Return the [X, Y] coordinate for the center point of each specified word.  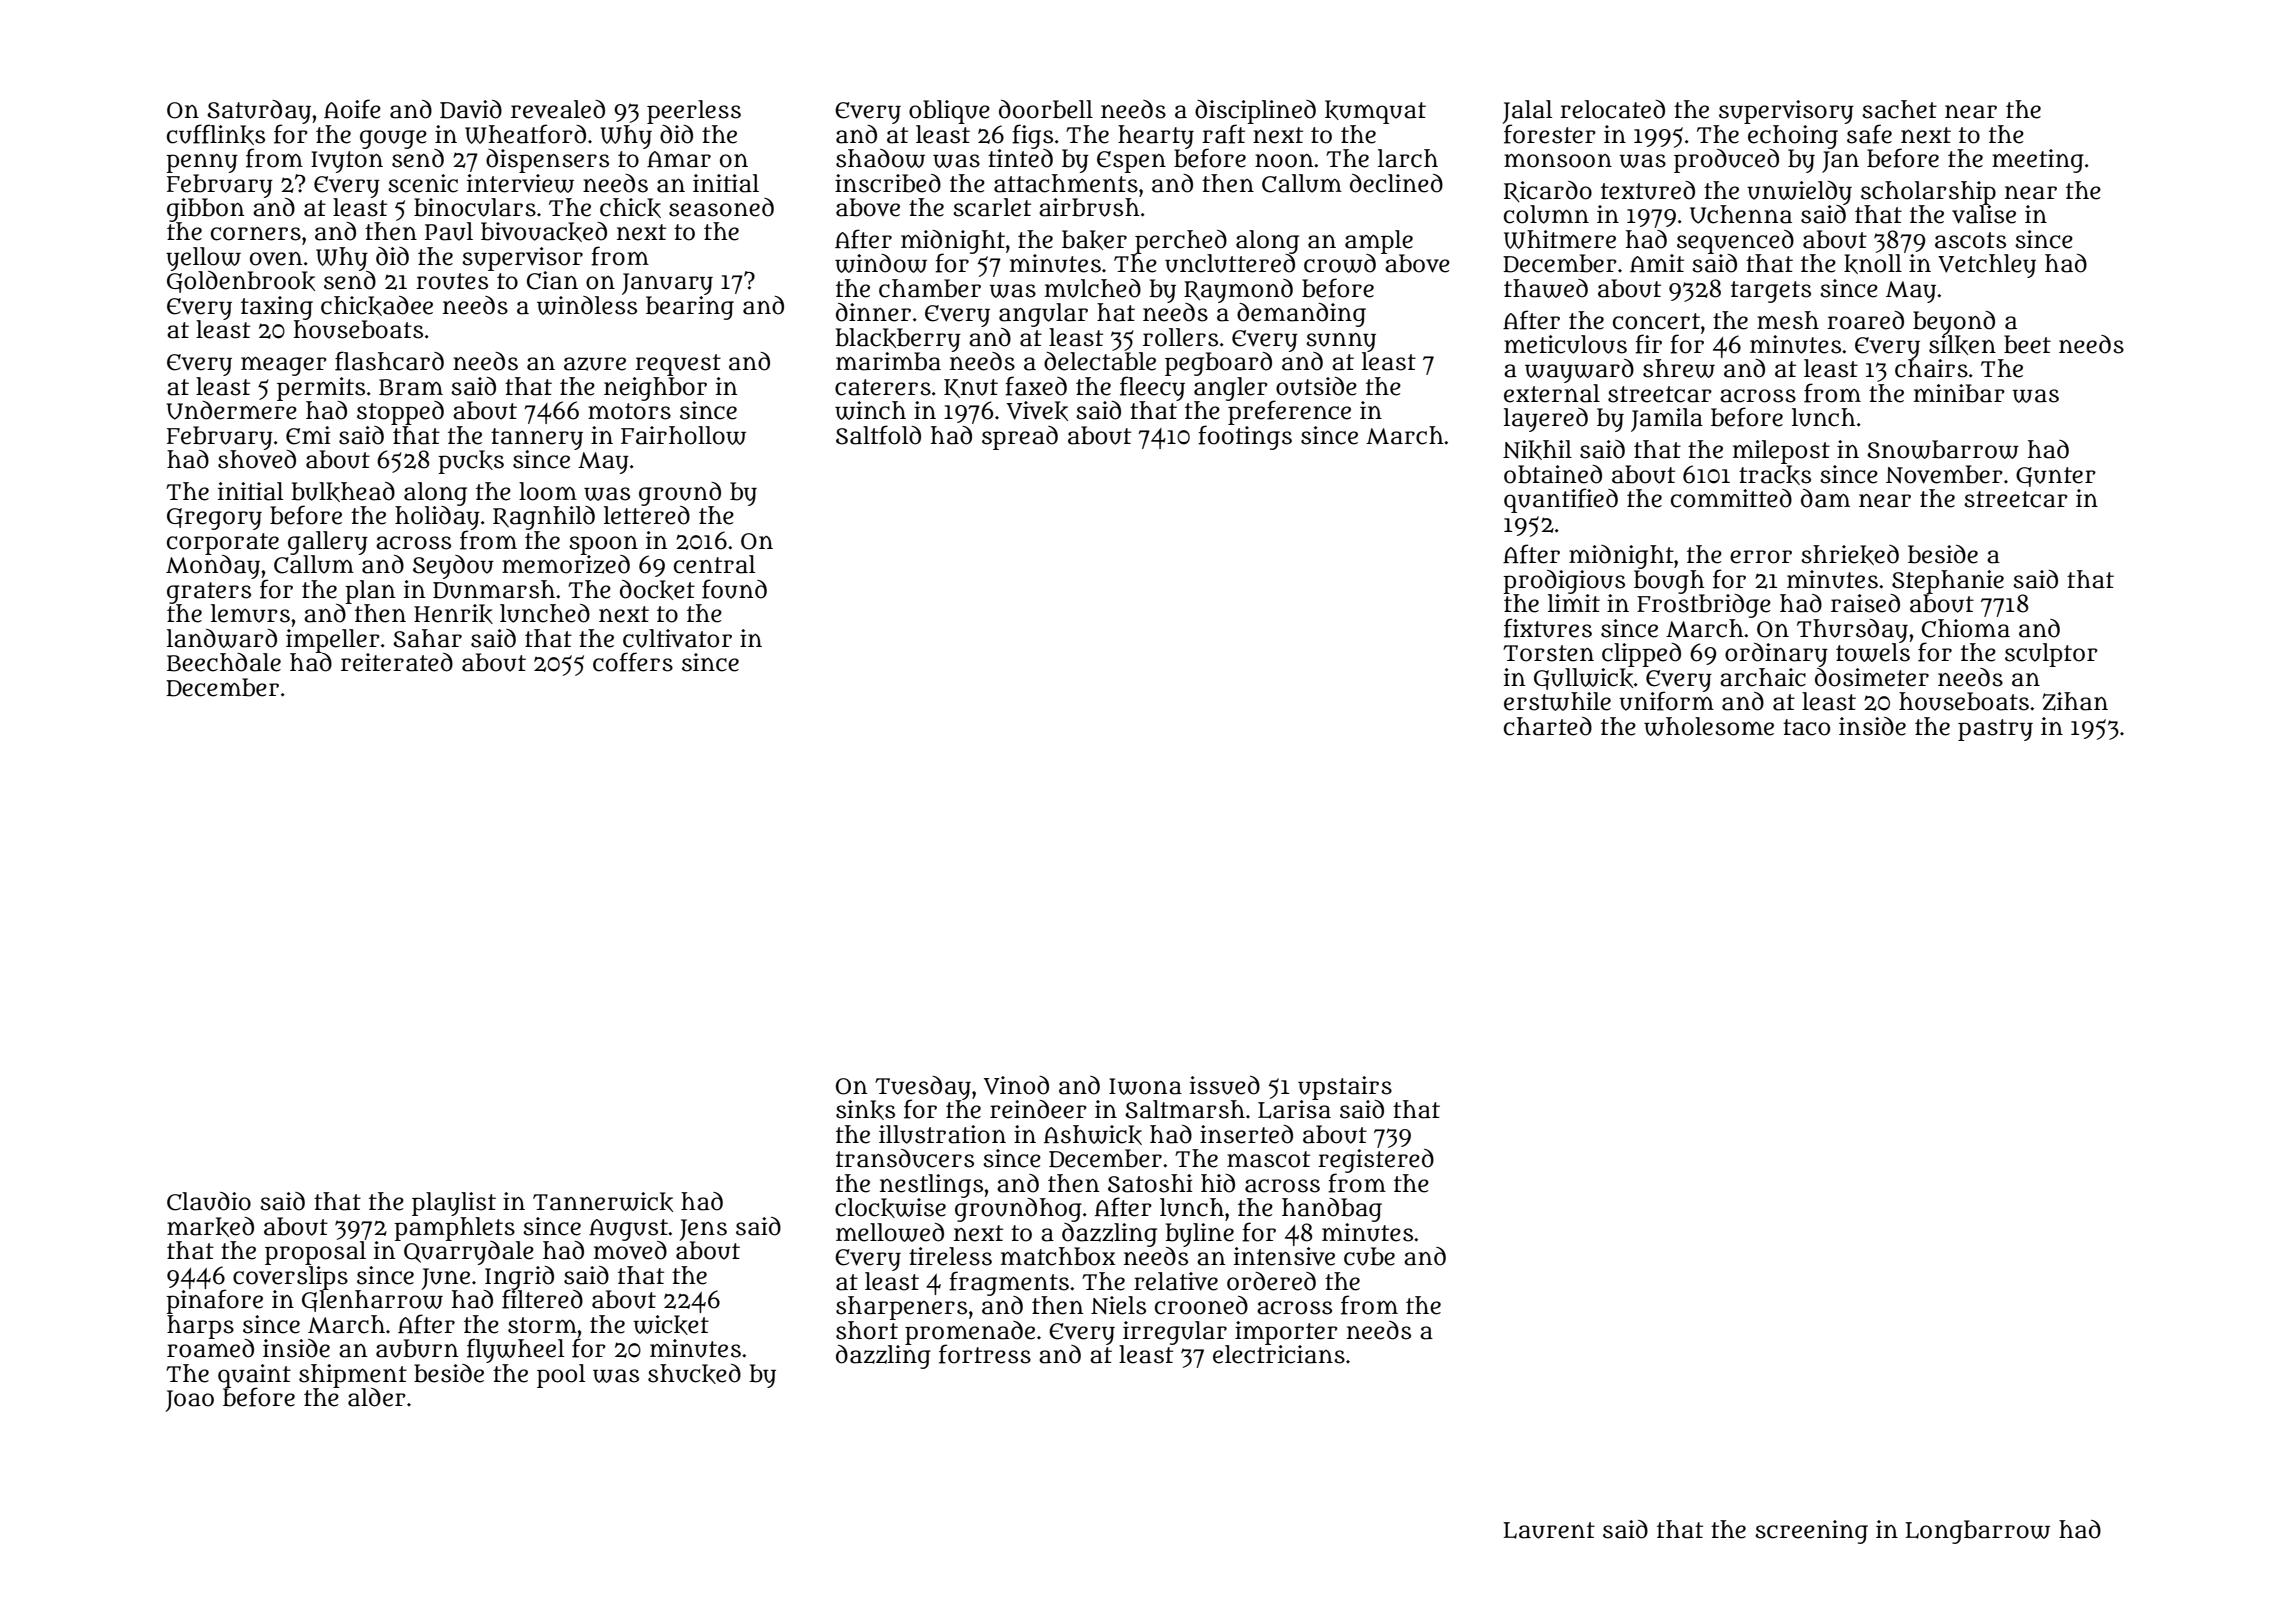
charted [1548, 726]
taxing [277, 308]
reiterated [397, 662]
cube [1369, 1256]
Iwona [1145, 1086]
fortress [985, 1354]
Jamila [1667, 420]
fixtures [1548, 628]
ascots [1970, 240]
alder [377, 1397]
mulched [1093, 288]
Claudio [209, 1201]
